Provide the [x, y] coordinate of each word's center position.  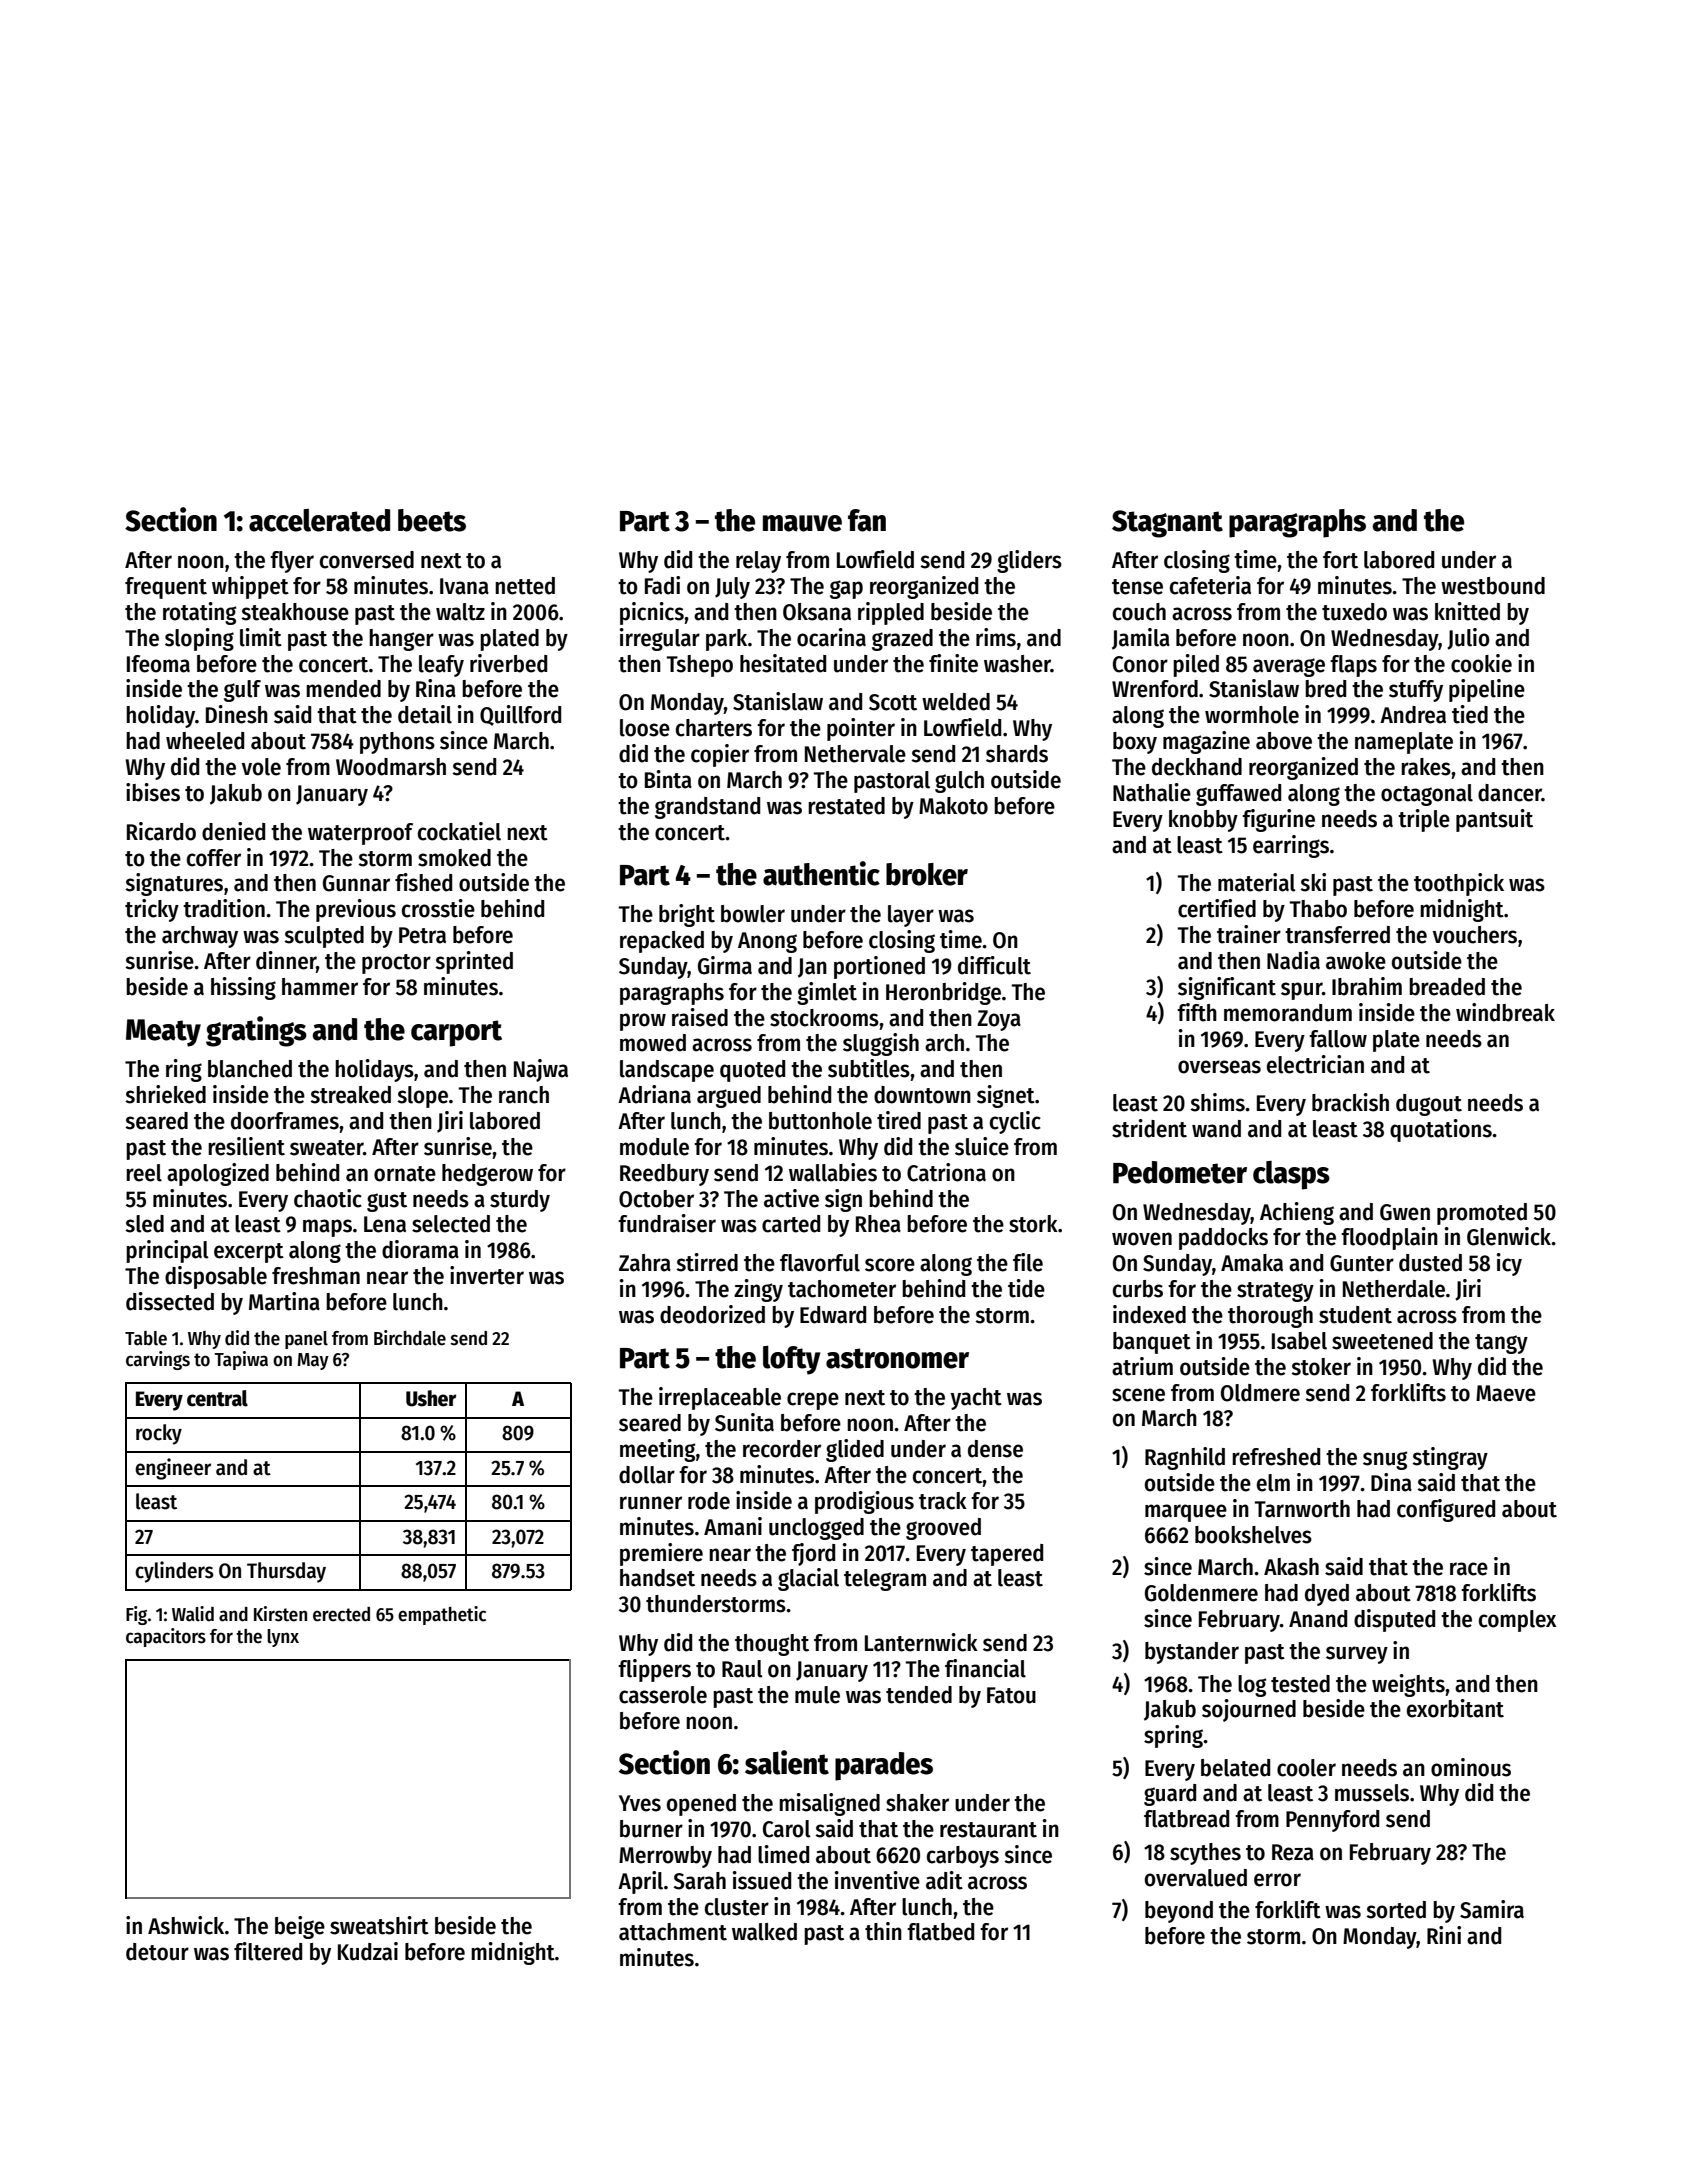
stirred [707, 1262]
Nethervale [855, 754]
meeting [657, 1450]
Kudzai [368, 1951]
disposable [216, 1277]
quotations [1441, 1130]
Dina [1391, 1482]
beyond [1179, 1912]
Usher [431, 1398]
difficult [994, 965]
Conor [1140, 664]
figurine [1278, 820]
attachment [673, 1932]
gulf [242, 691]
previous [356, 910]
